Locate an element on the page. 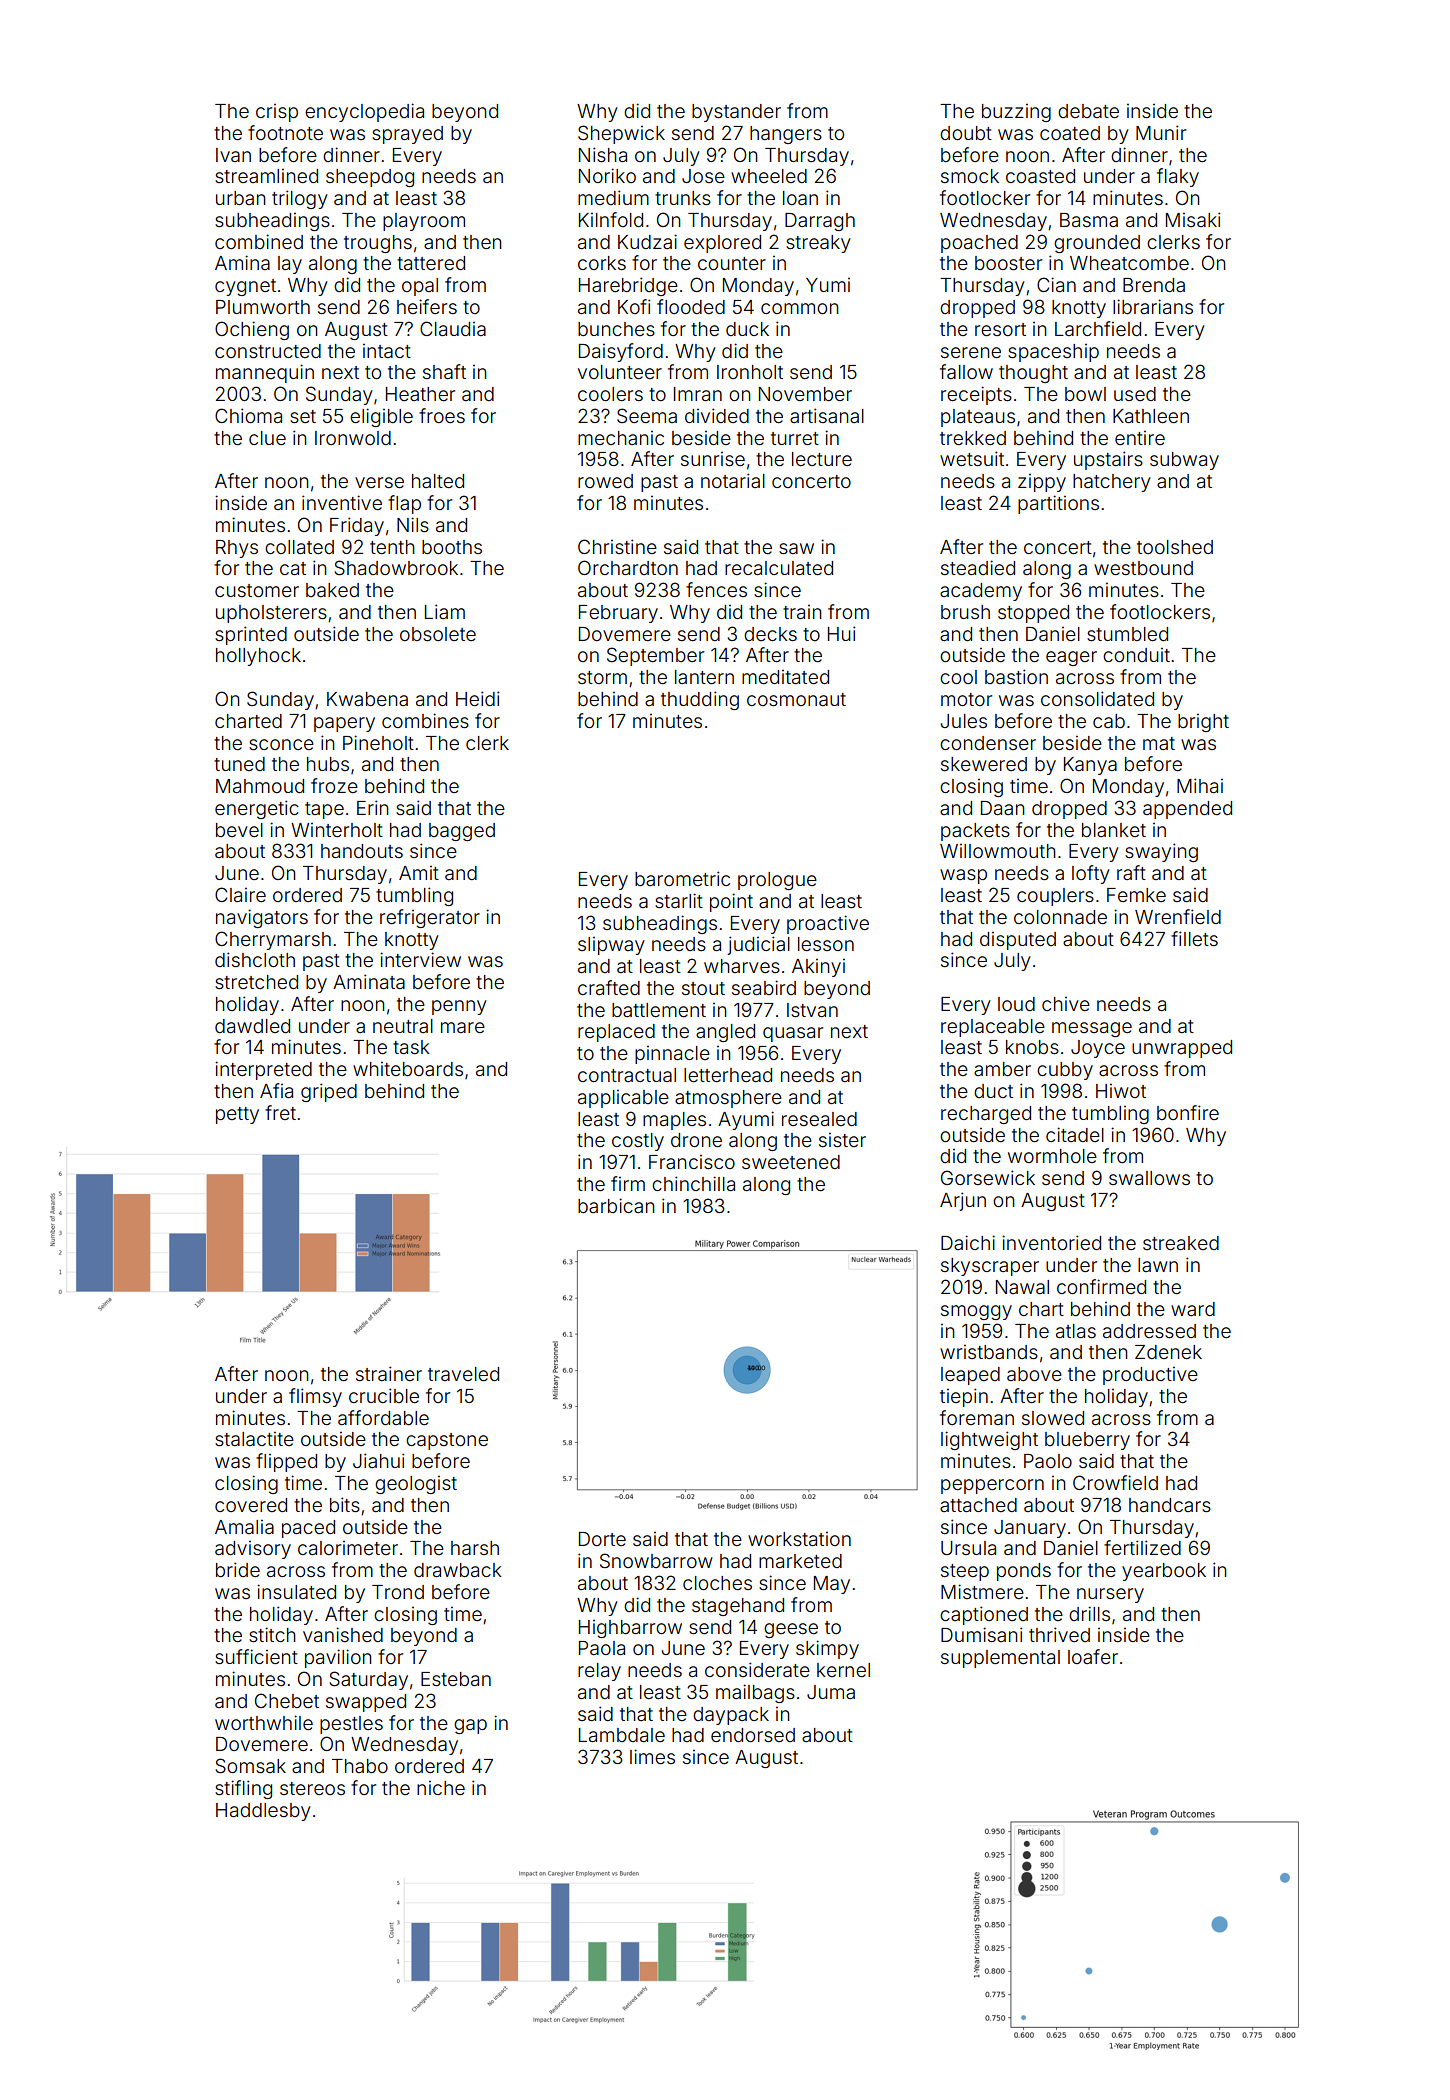 The height and width of the document is (2100, 1450). Kudzai is located at coordinates (647, 241).
